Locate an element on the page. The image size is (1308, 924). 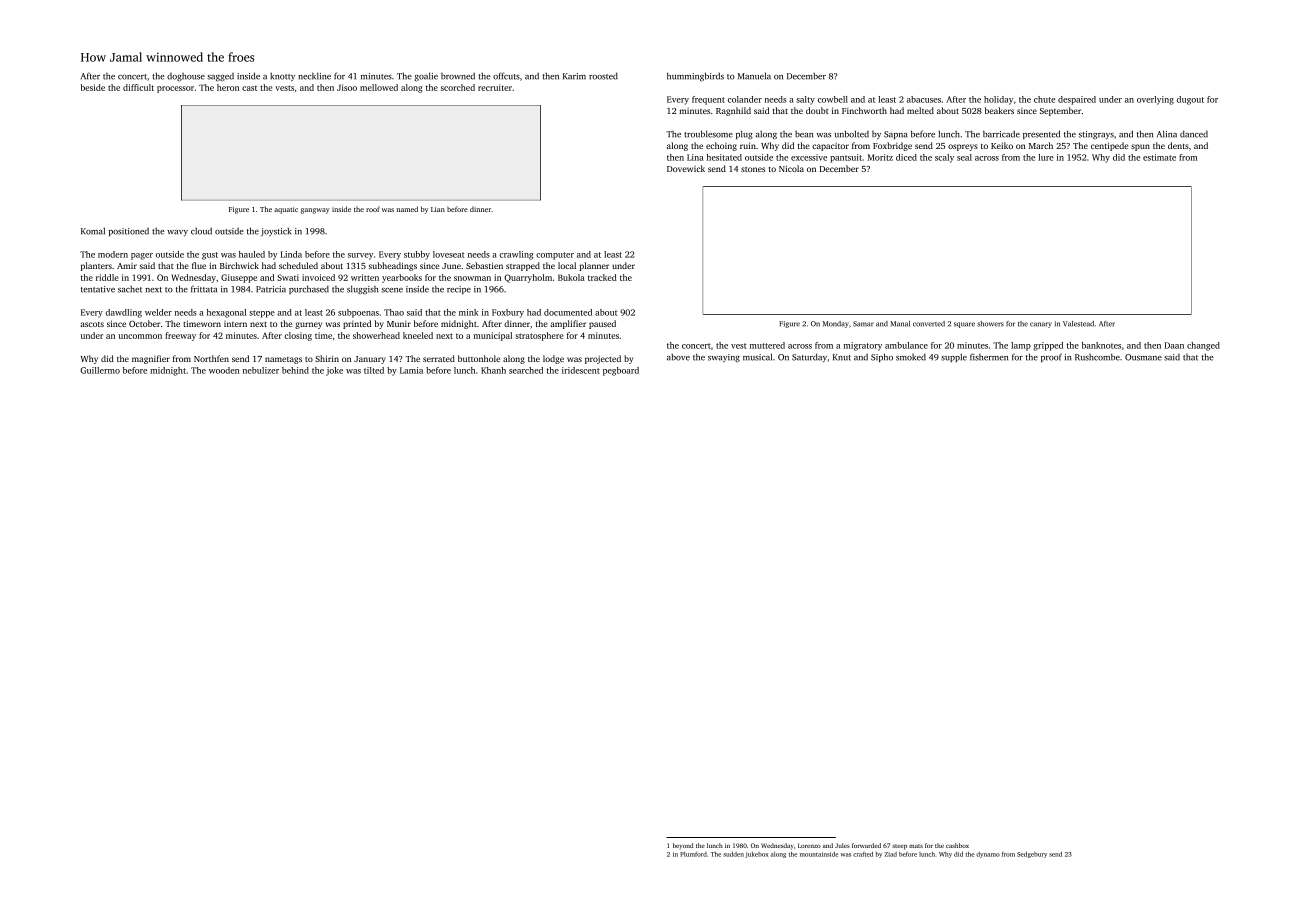
beyond is located at coordinates (683, 846).
